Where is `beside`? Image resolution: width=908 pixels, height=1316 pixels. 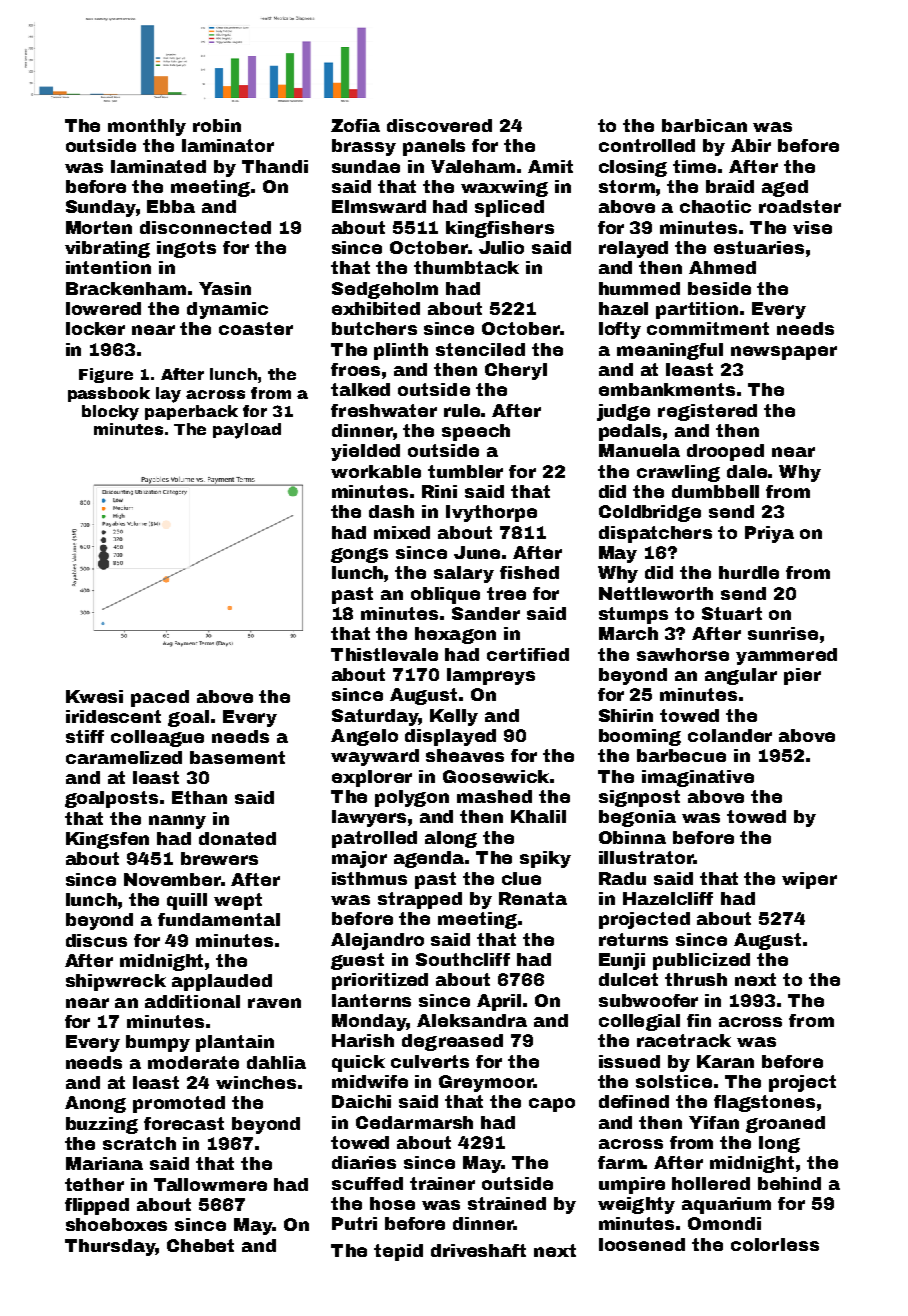 beside is located at coordinates (719, 288).
